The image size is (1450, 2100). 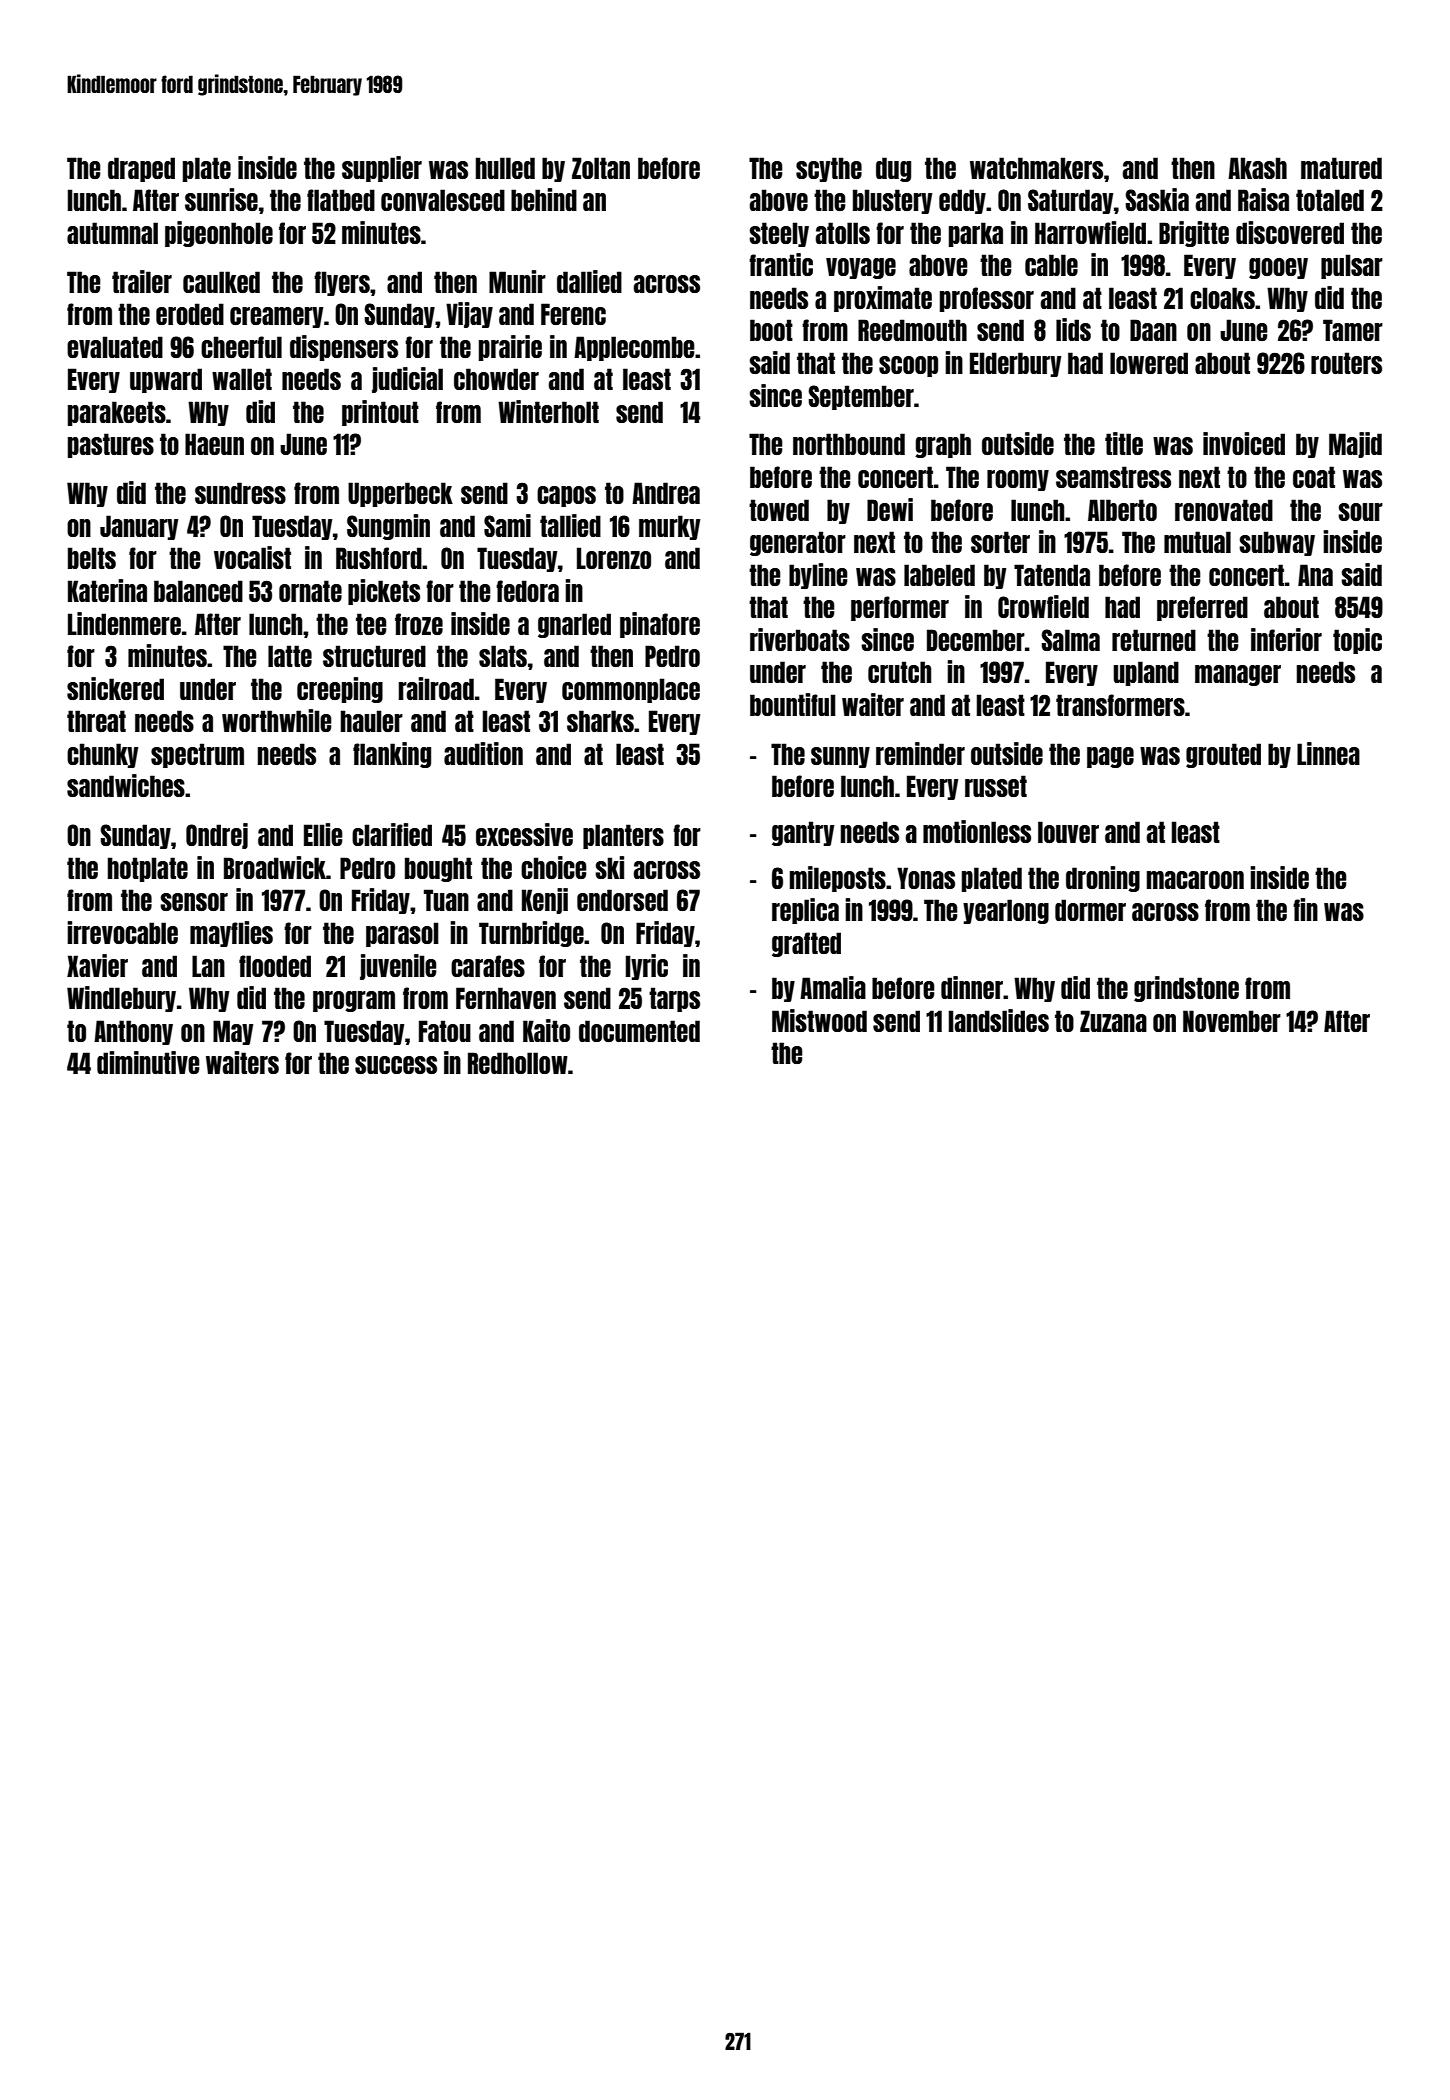 I want to click on dug, so click(x=893, y=169).
